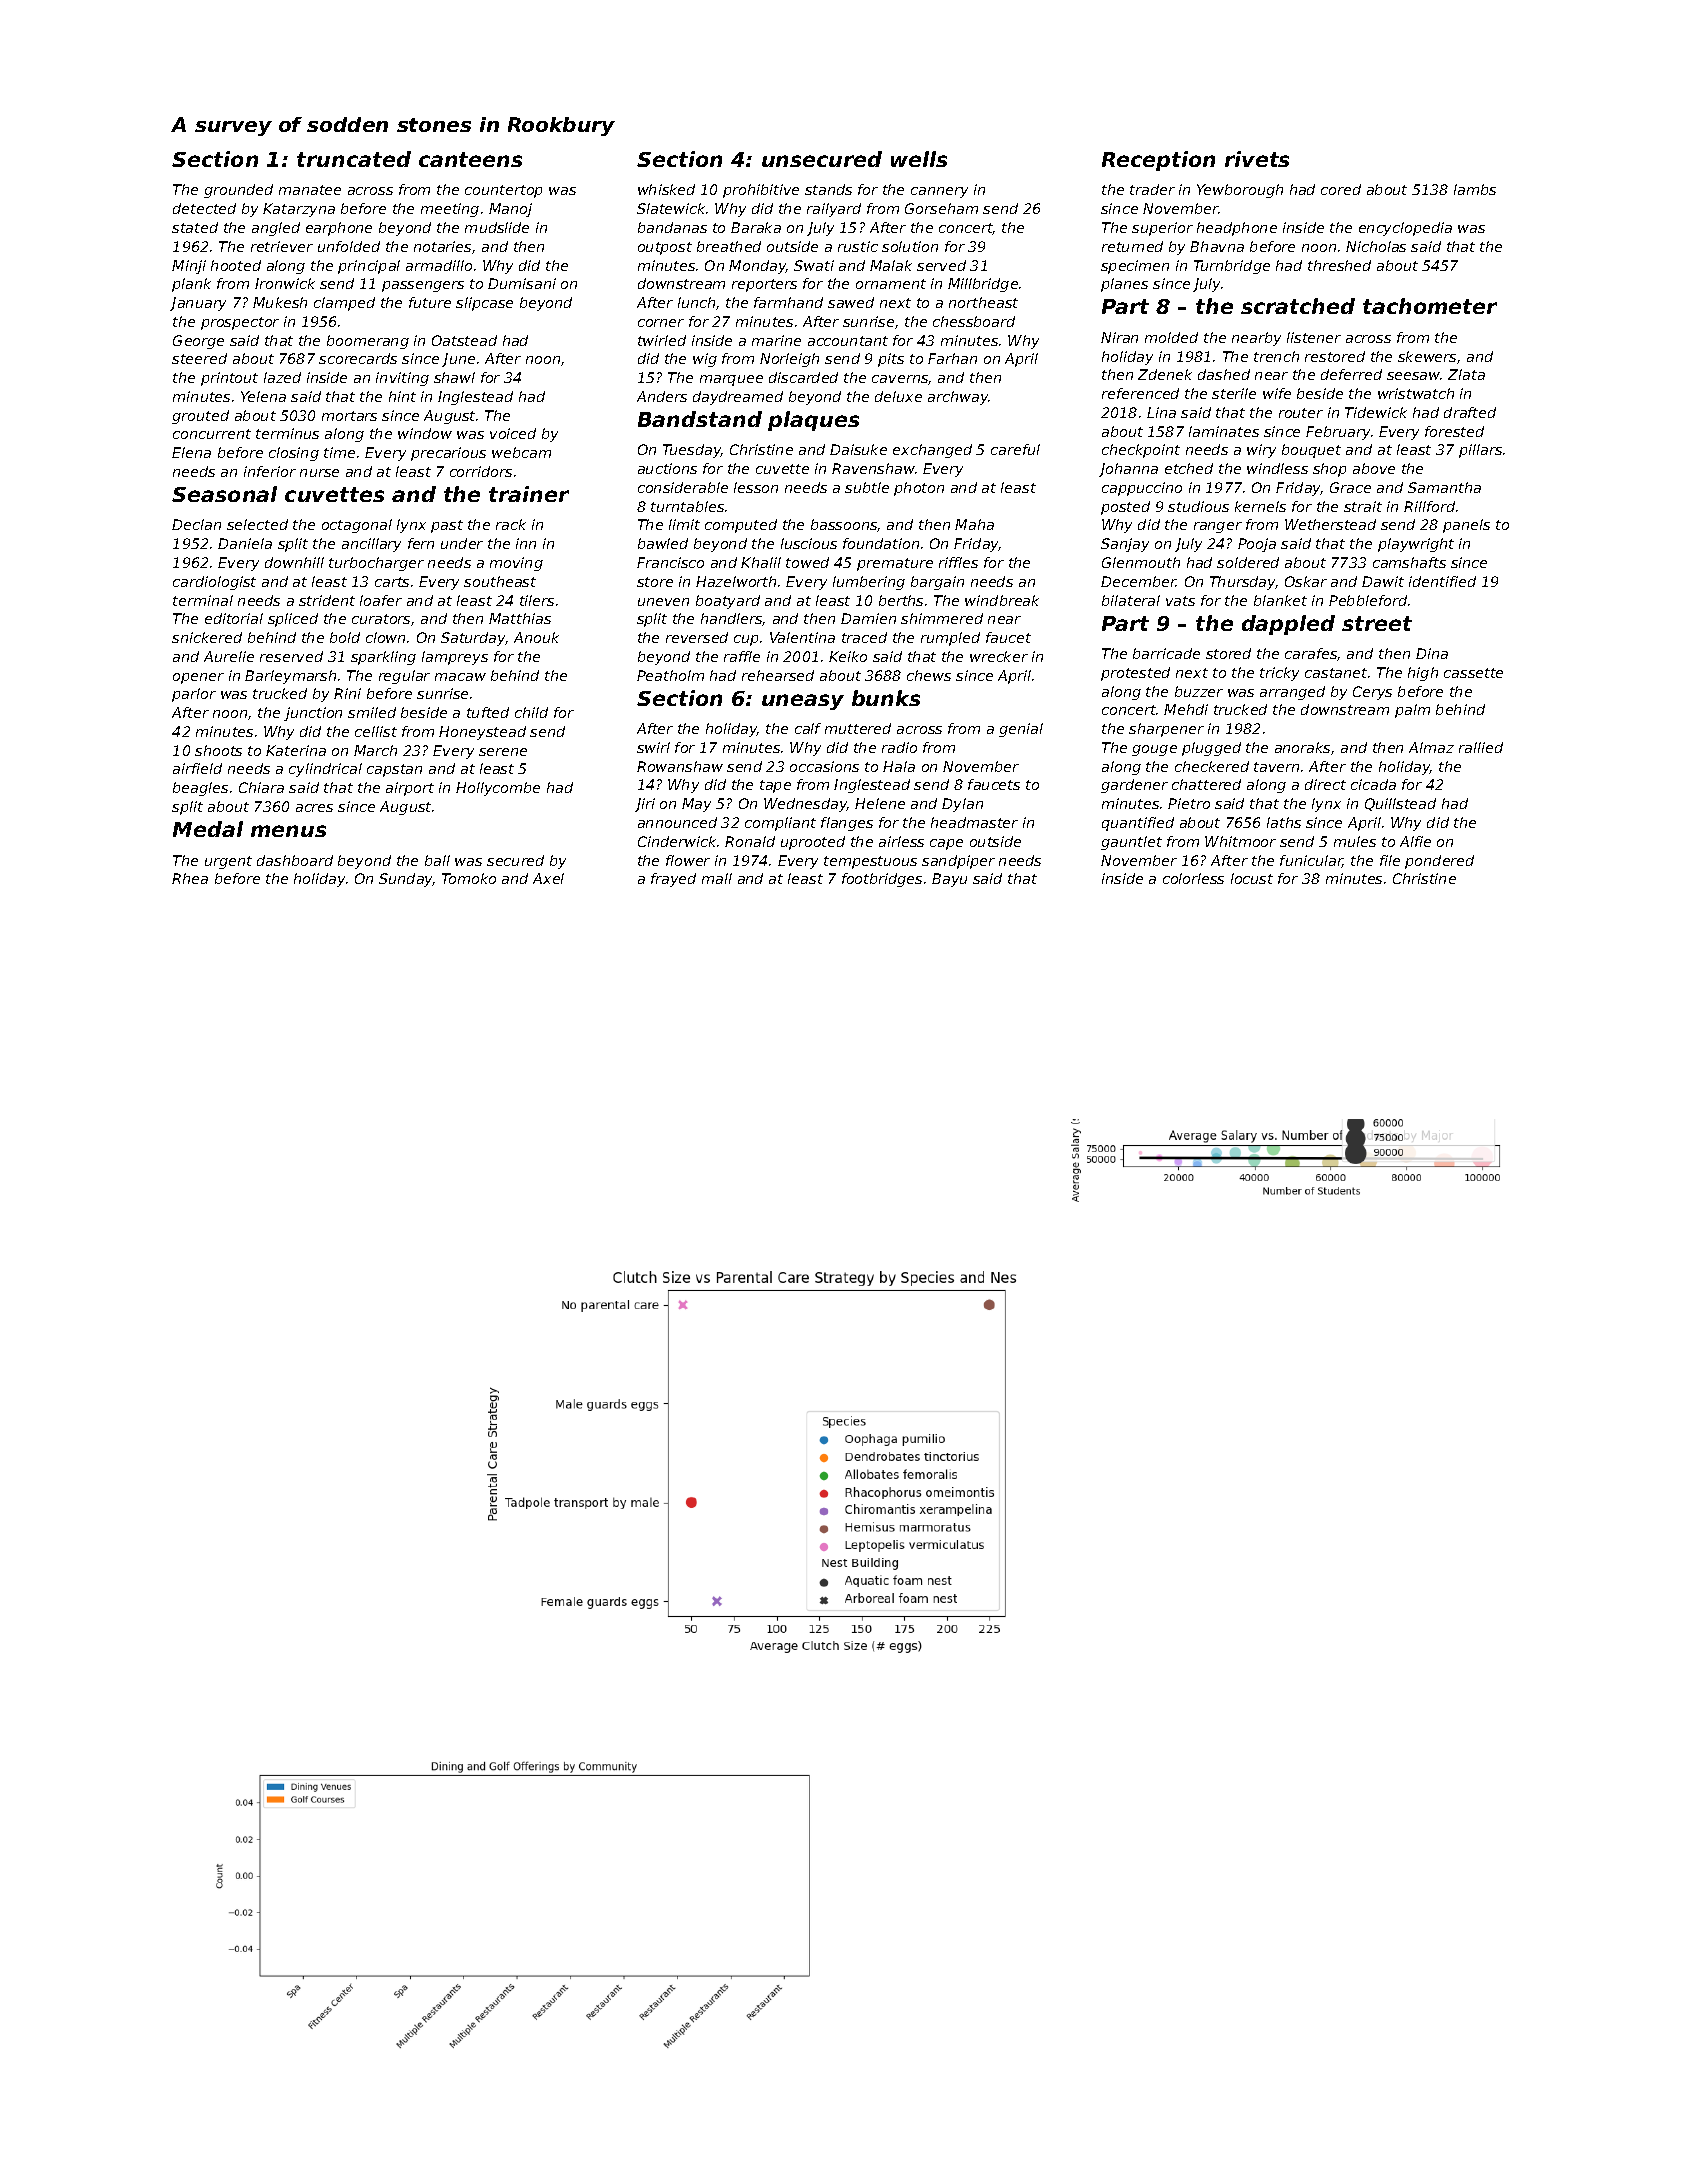 The image size is (1683, 2178). I want to click on Dumisani, so click(522, 283).
